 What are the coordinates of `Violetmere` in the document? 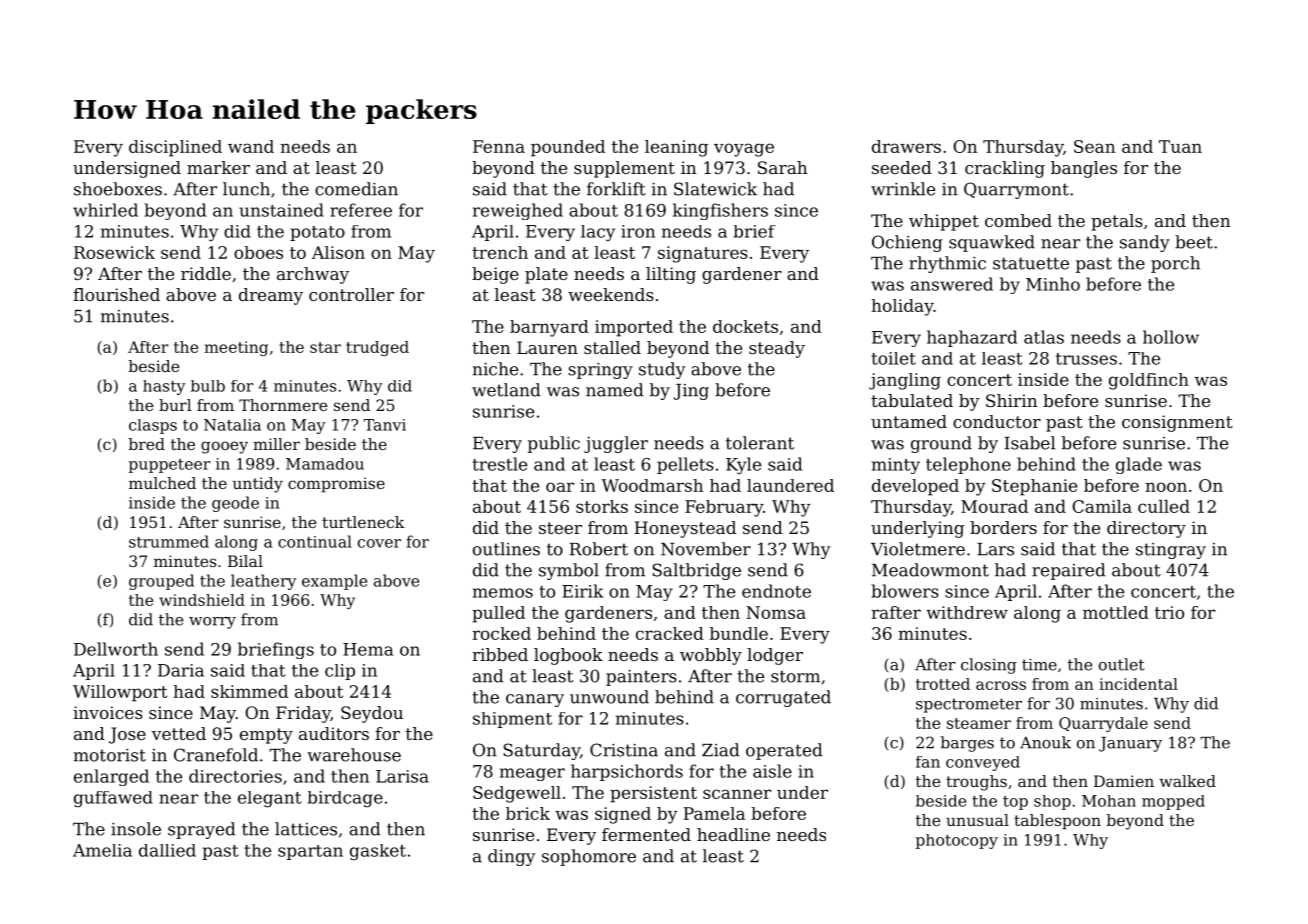 It's located at (918, 549).
